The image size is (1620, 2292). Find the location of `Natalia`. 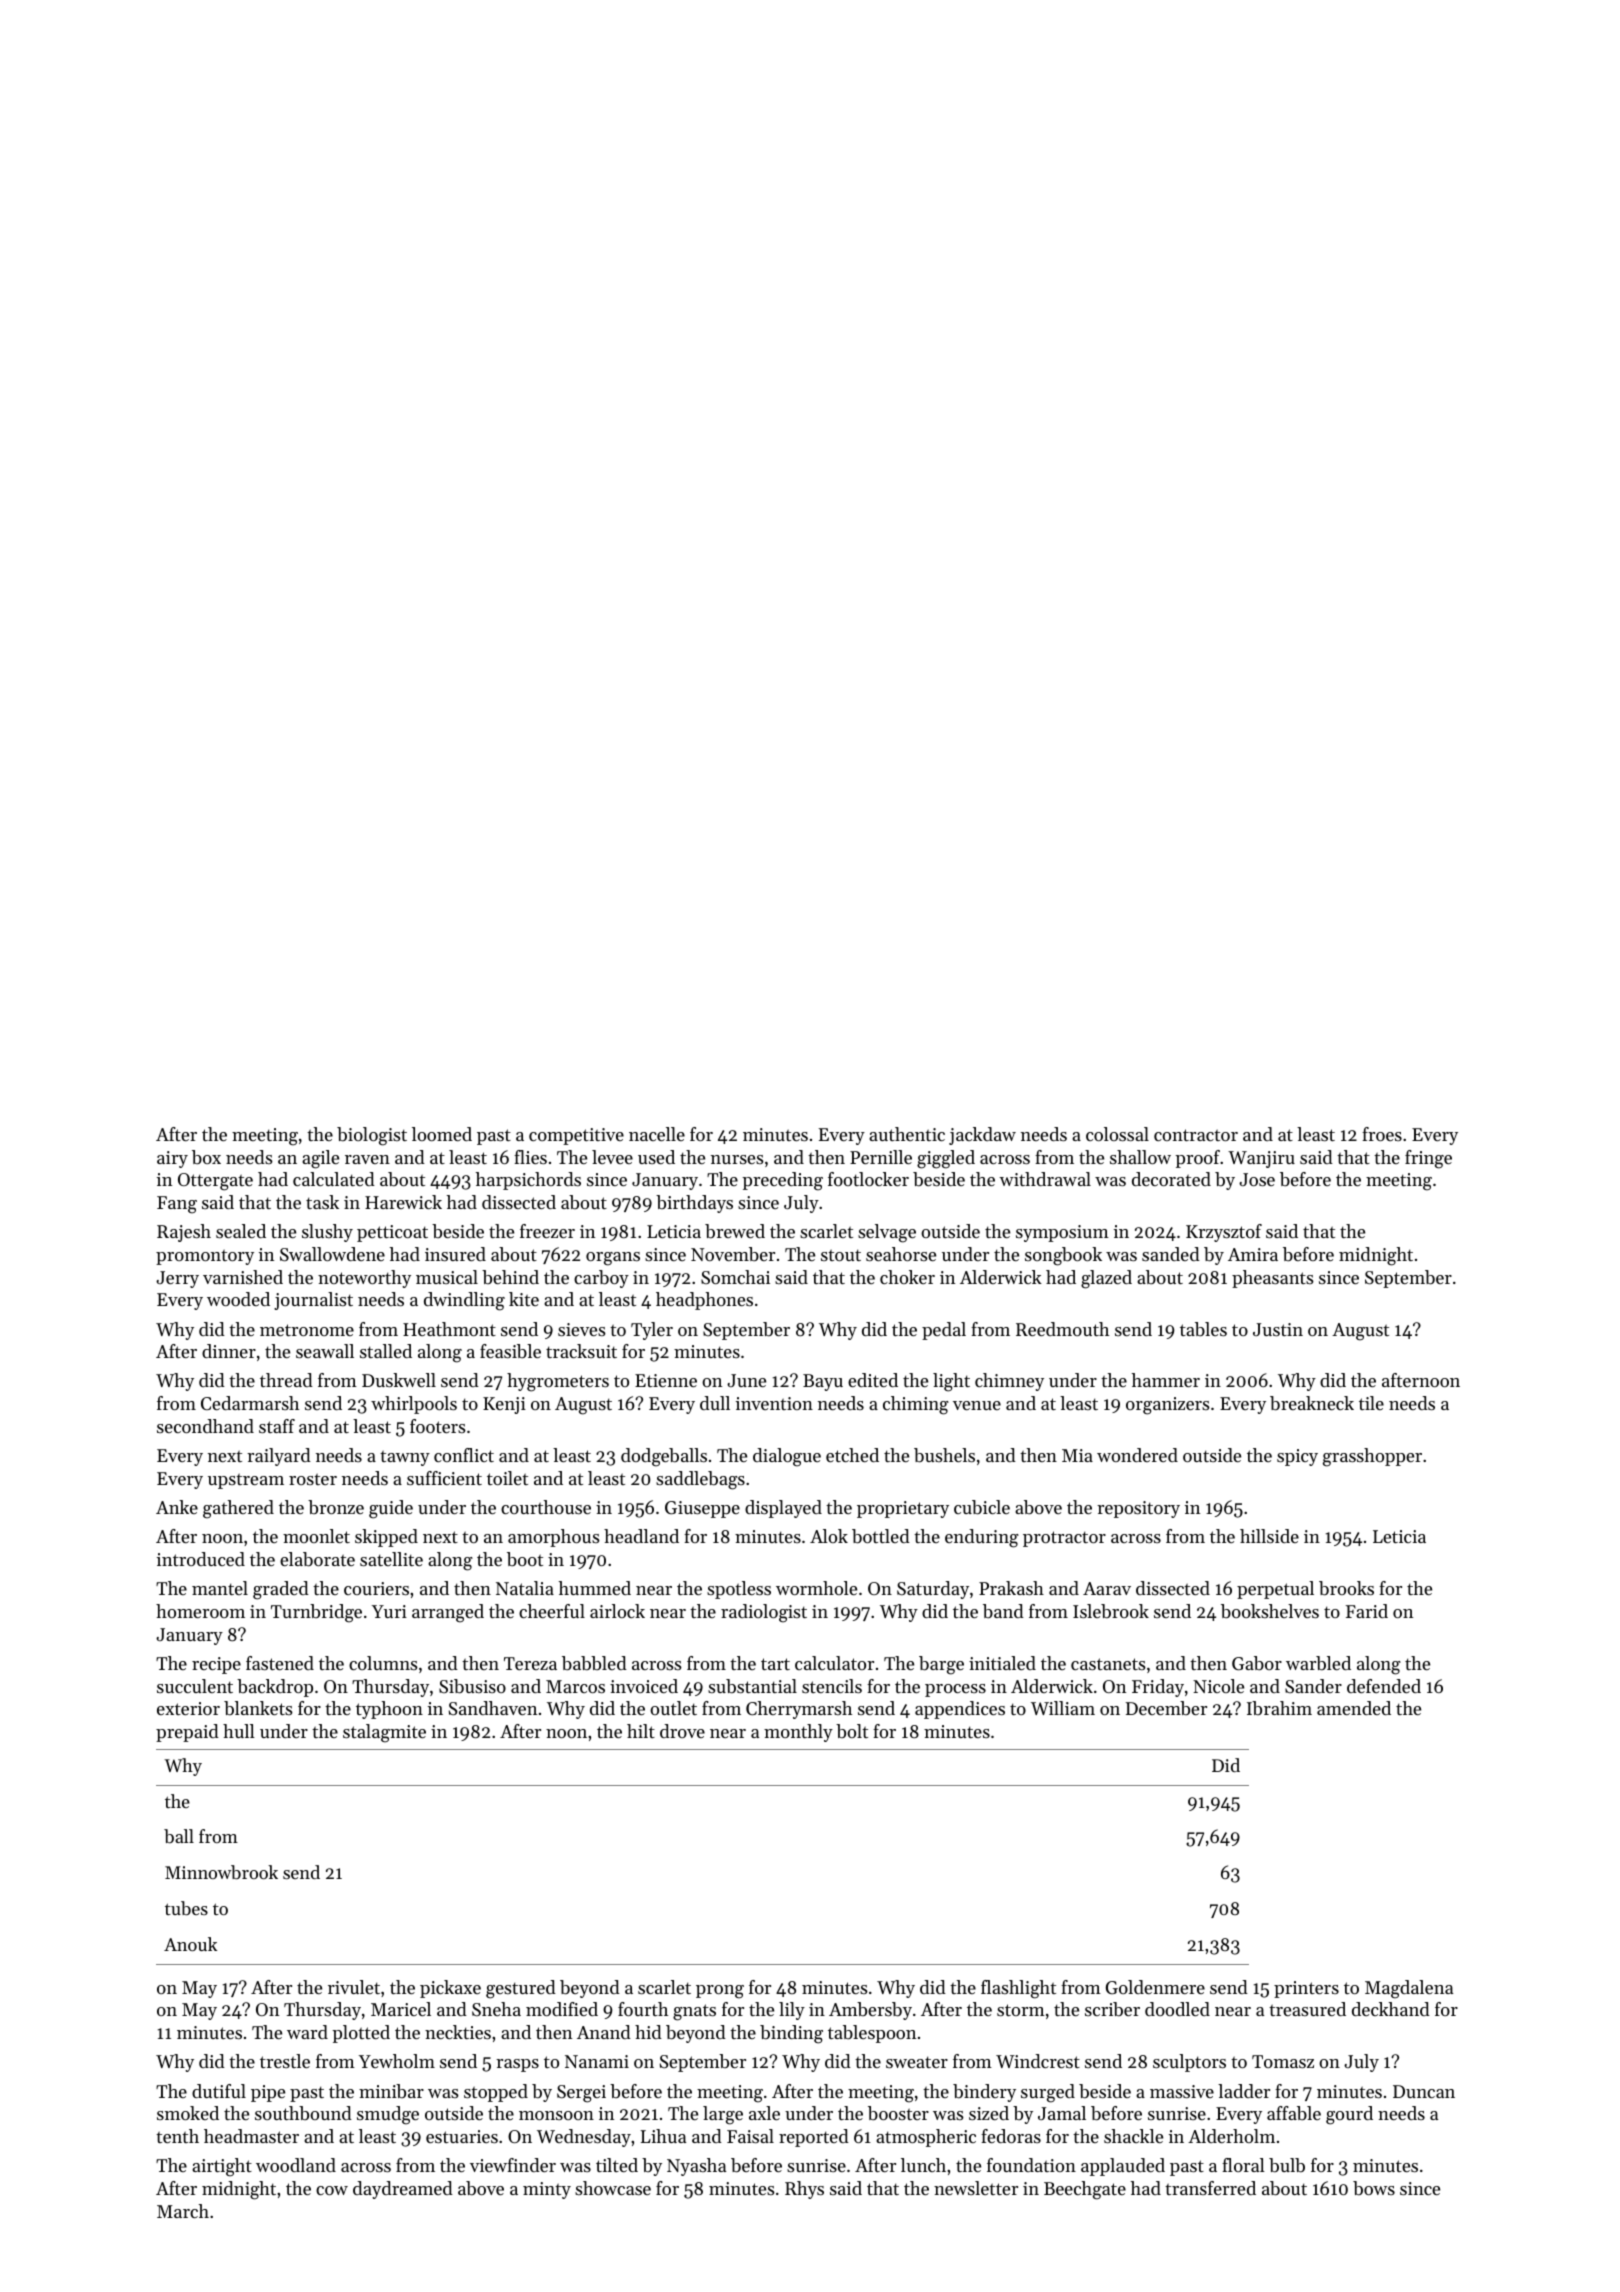

Natalia is located at coordinates (525, 1588).
